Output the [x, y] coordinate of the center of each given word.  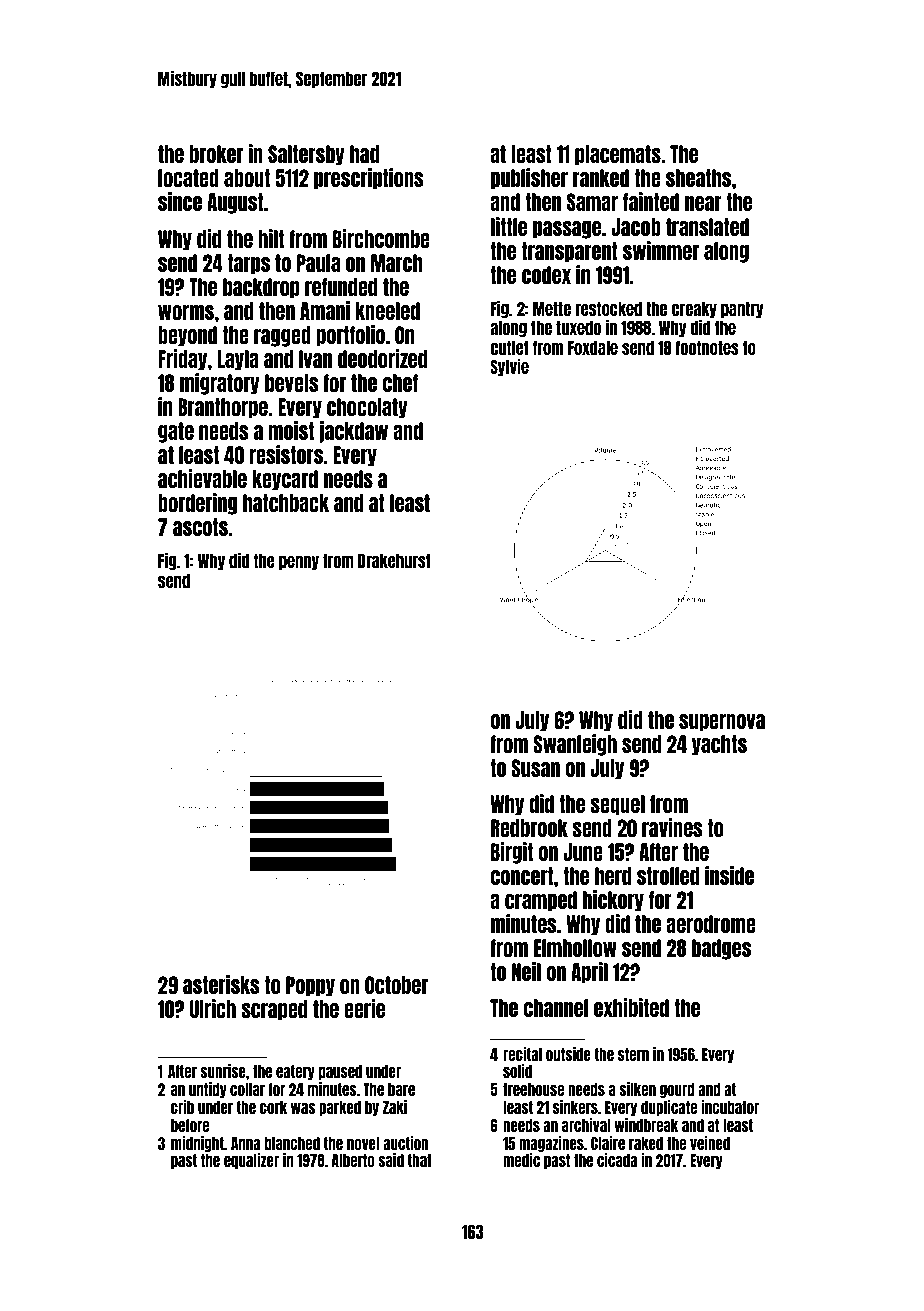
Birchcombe [381, 238]
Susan [535, 768]
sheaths [698, 178]
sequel [617, 805]
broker [216, 154]
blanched [292, 1143]
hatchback [286, 503]
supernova [722, 723]
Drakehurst [394, 561]
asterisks [221, 984]
